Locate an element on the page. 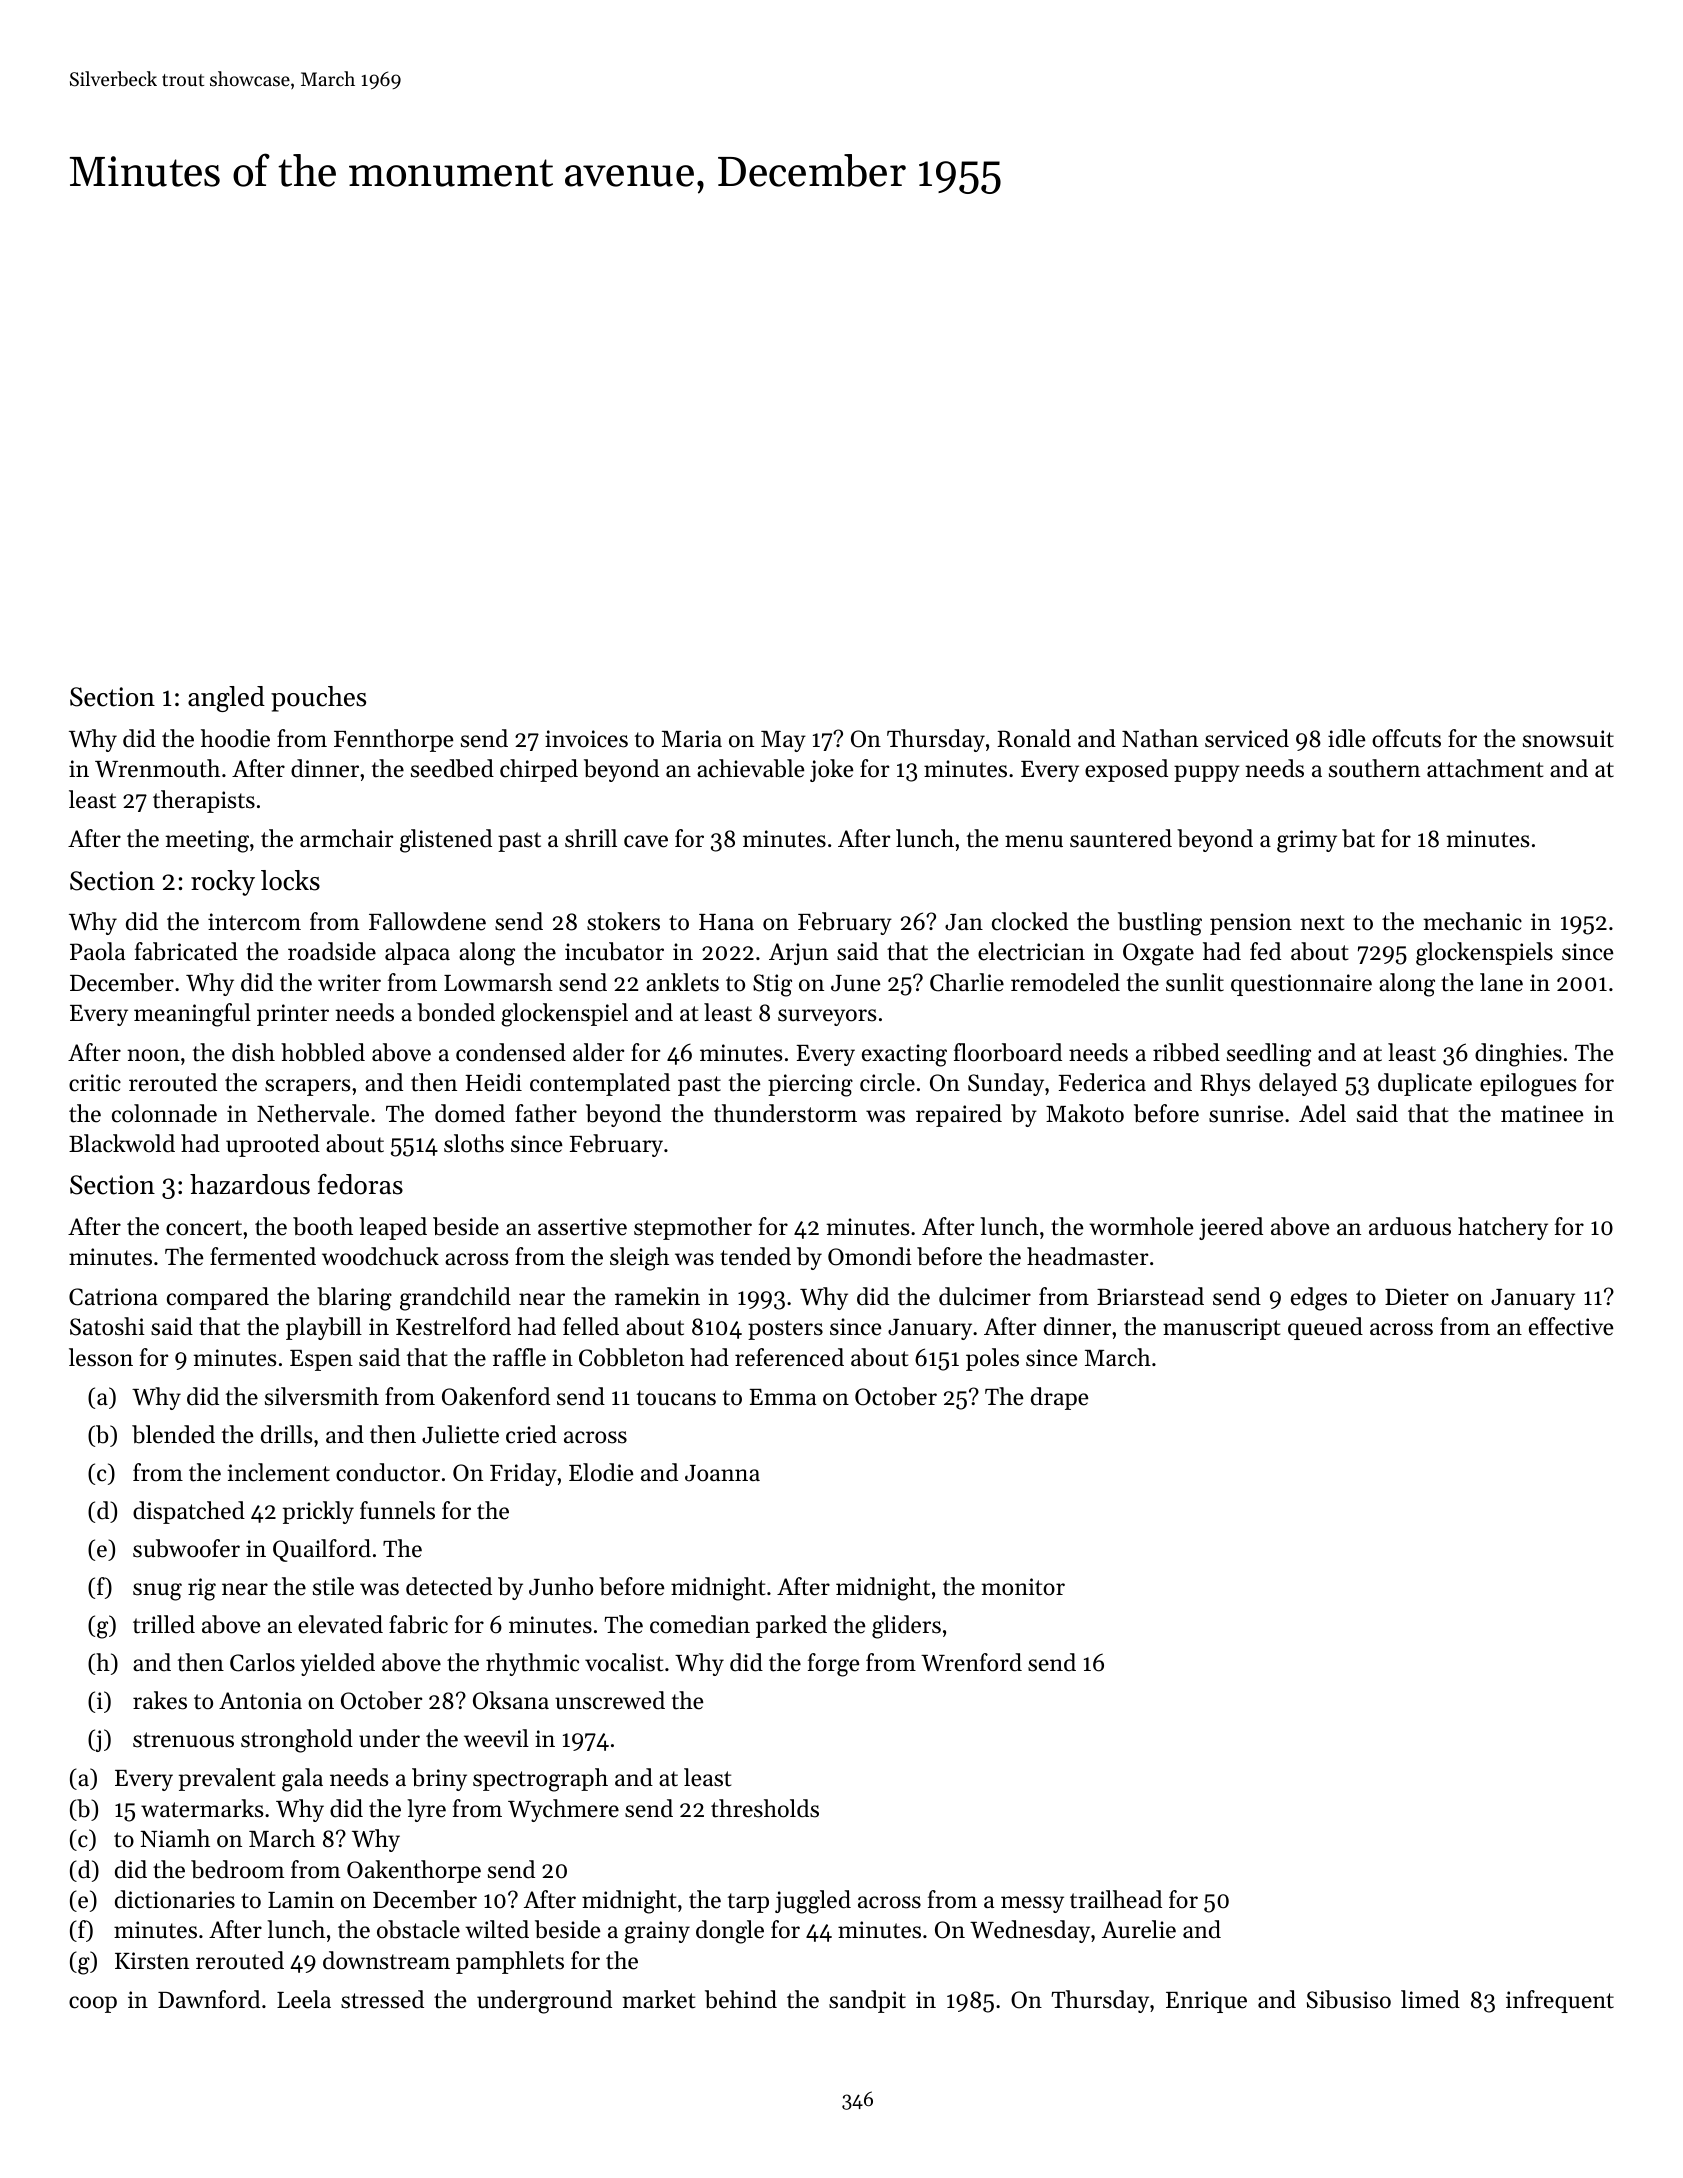  matinee is located at coordinates (1542, 1114).
